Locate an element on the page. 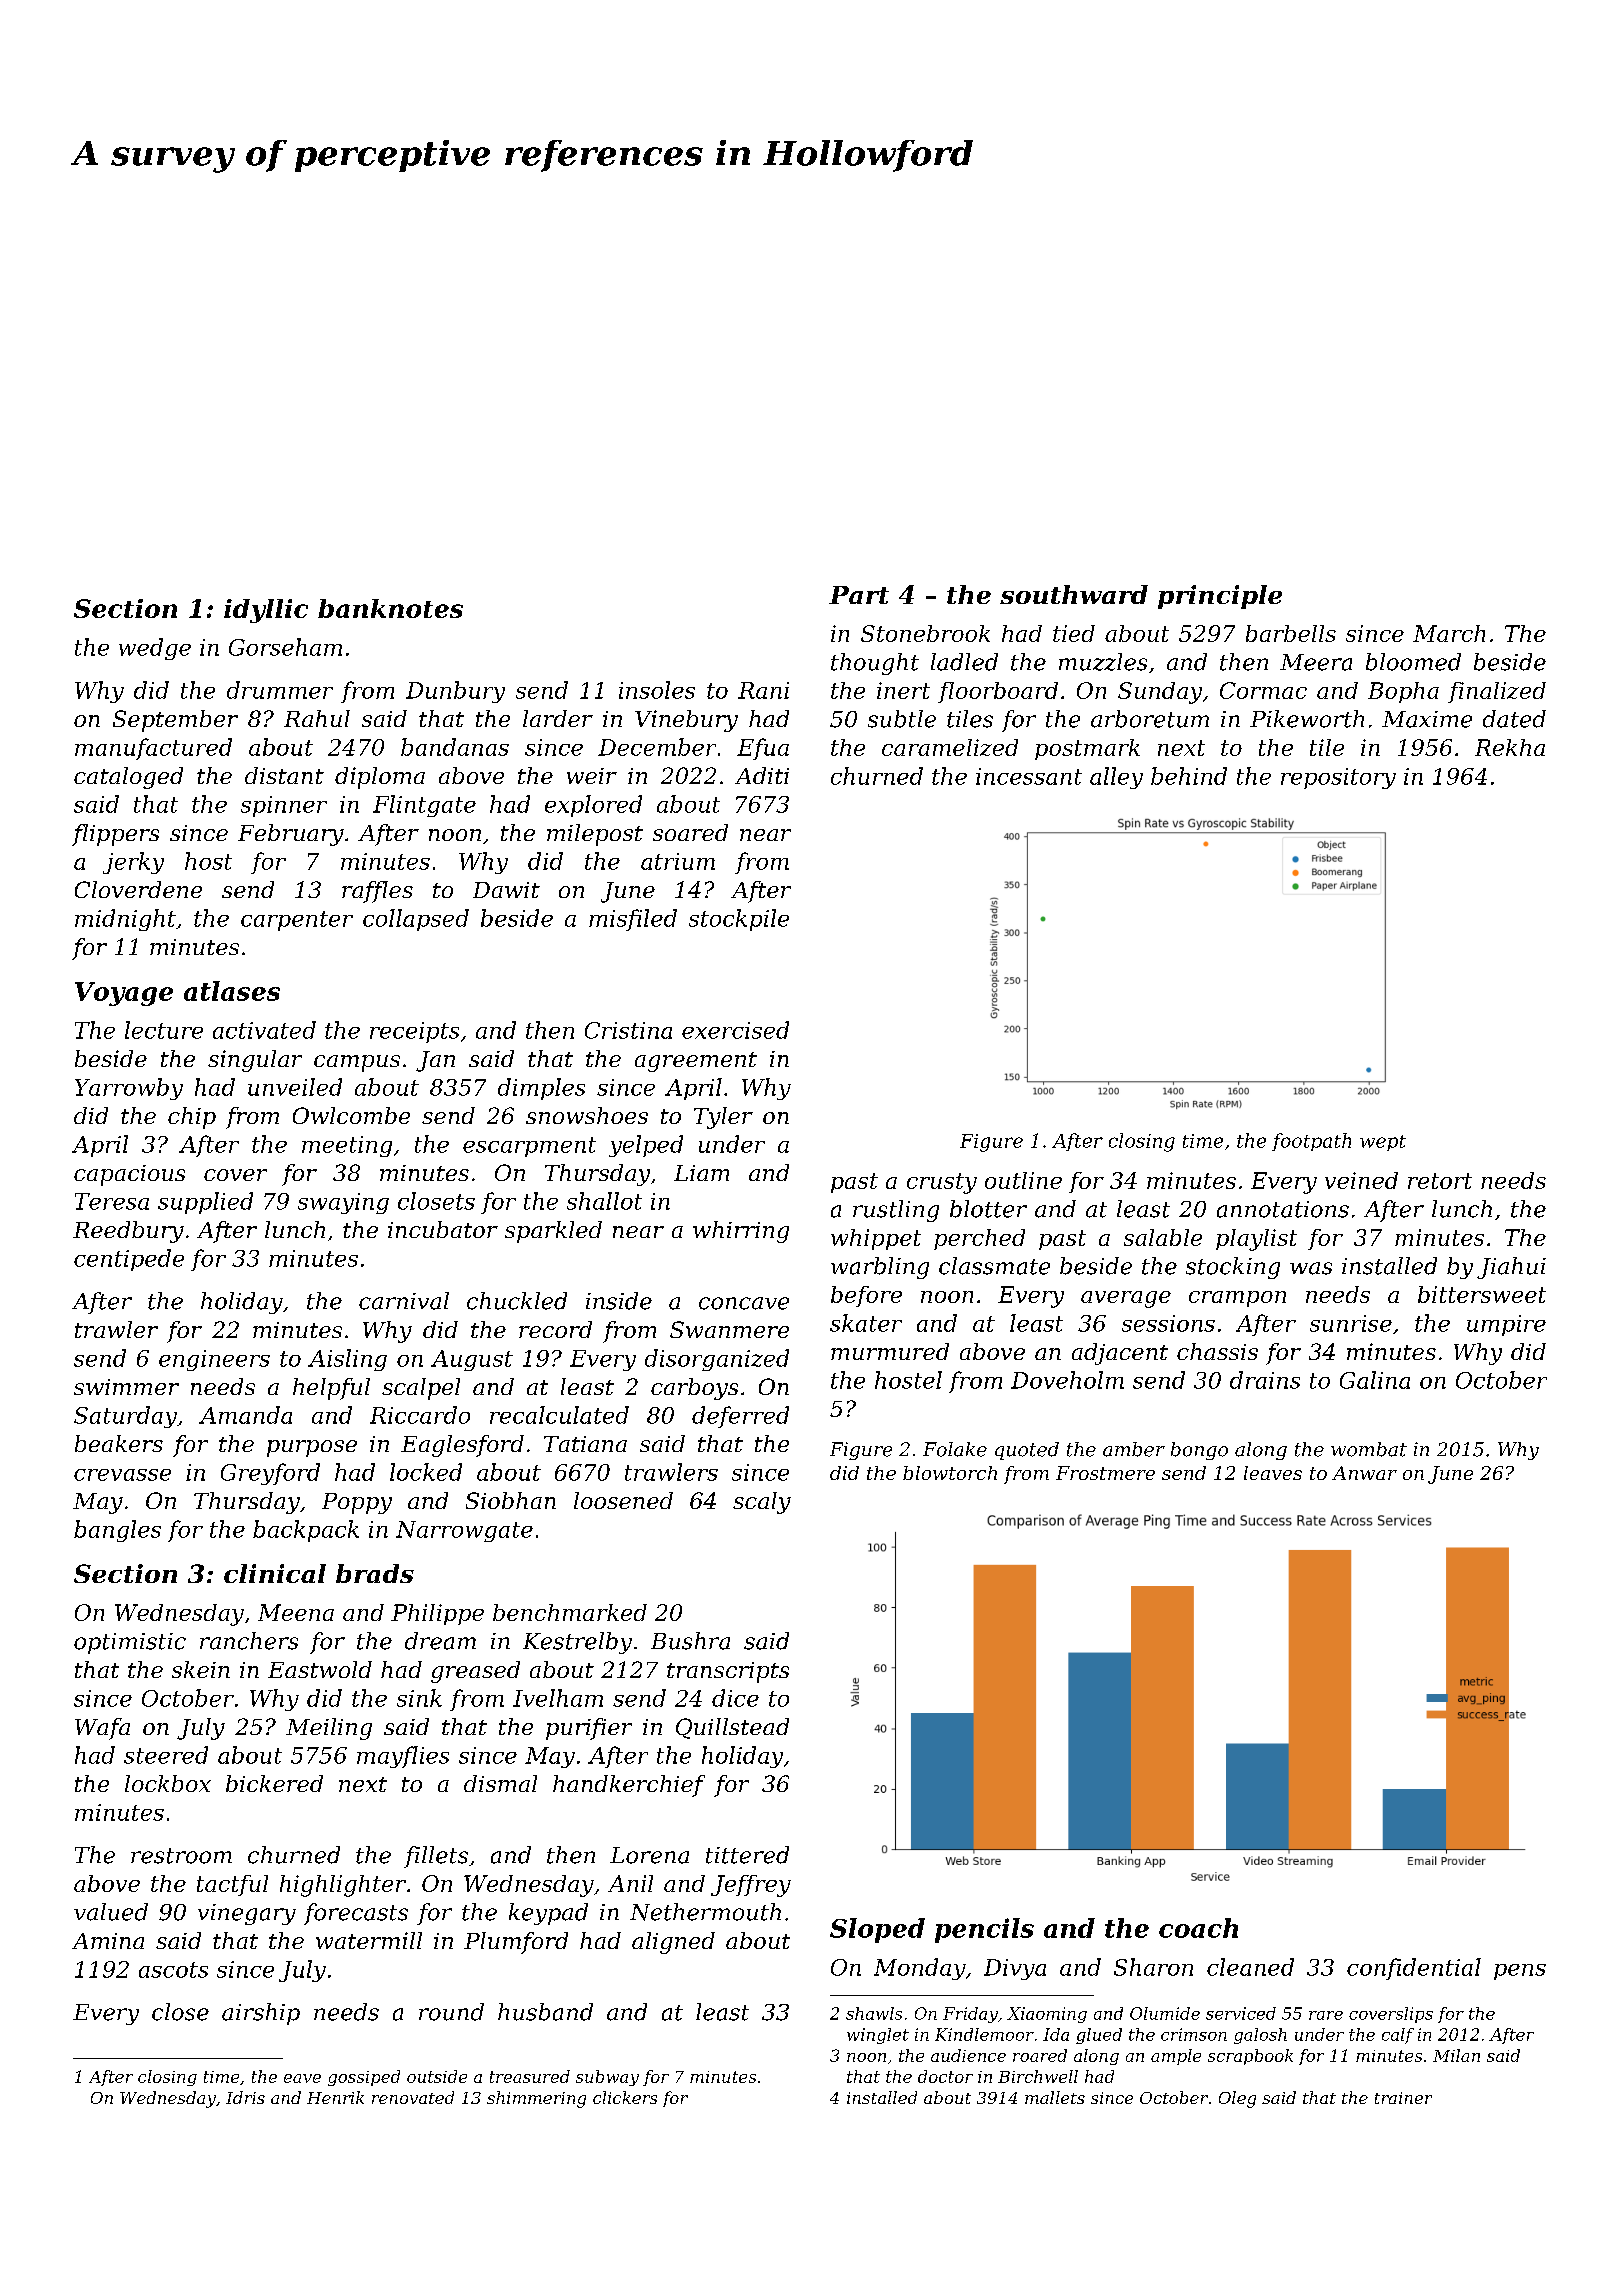 The image size is (1620, 2292). Idris is located at coordinates (245, 2097).
